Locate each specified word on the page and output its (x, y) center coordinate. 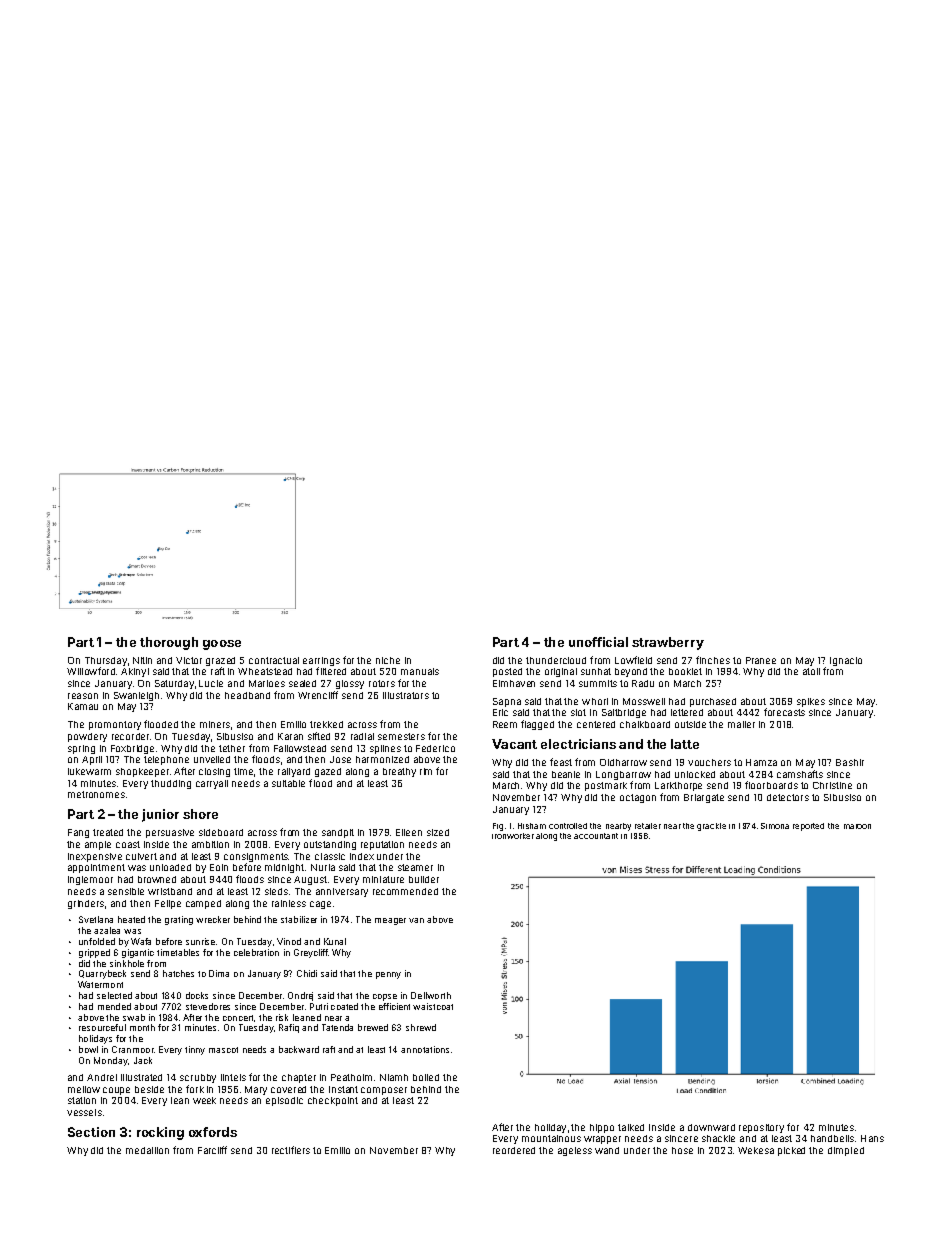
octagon (638, 798)
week (204, 1100)
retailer (648, 826)
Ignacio (846, 661)
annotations (425, 1049)
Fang (78, 833)
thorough (169, 643)
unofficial (598, 642)
